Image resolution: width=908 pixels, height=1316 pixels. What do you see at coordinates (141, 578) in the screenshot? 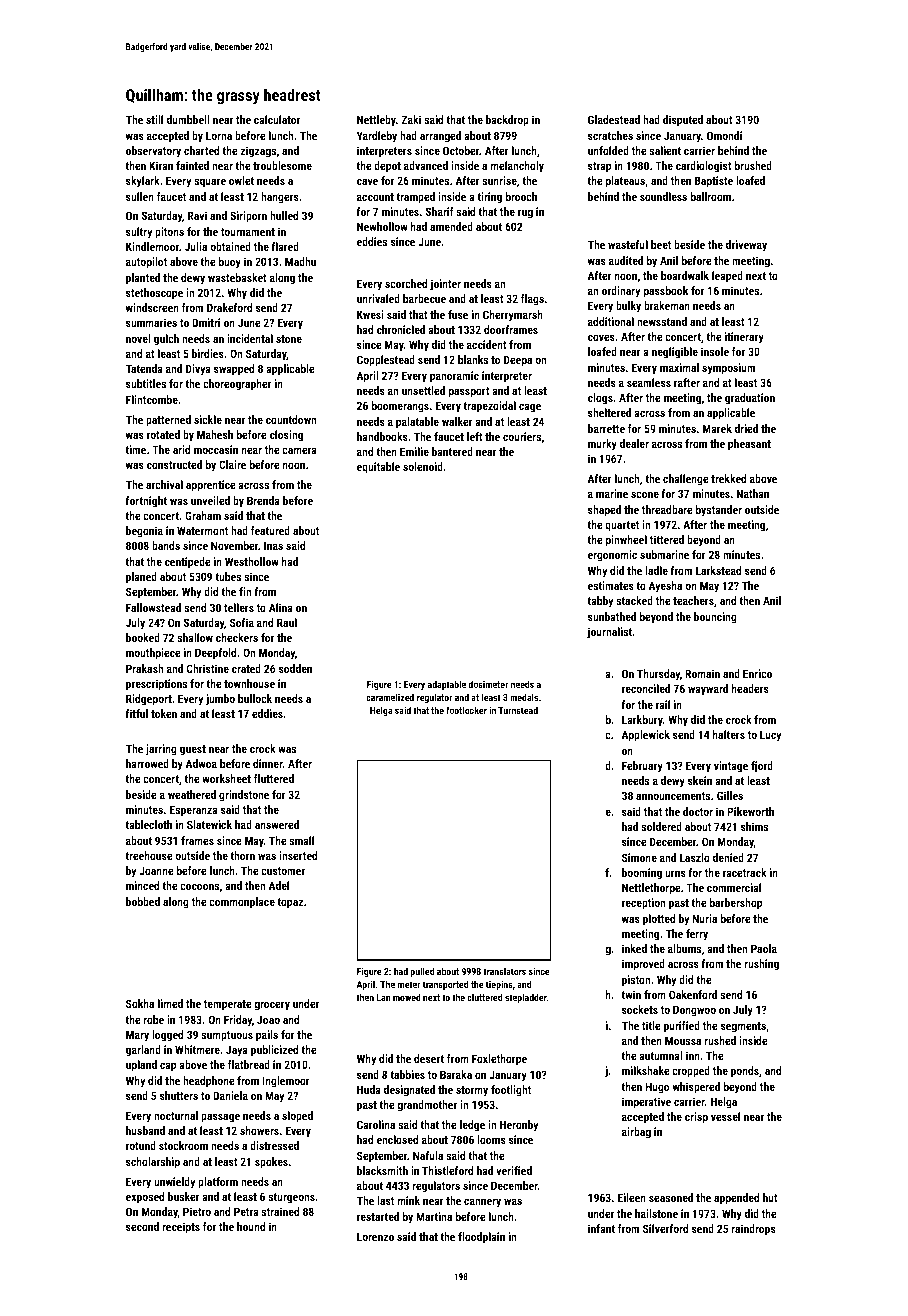
I see `planed` at bounding box center [141, 578].
